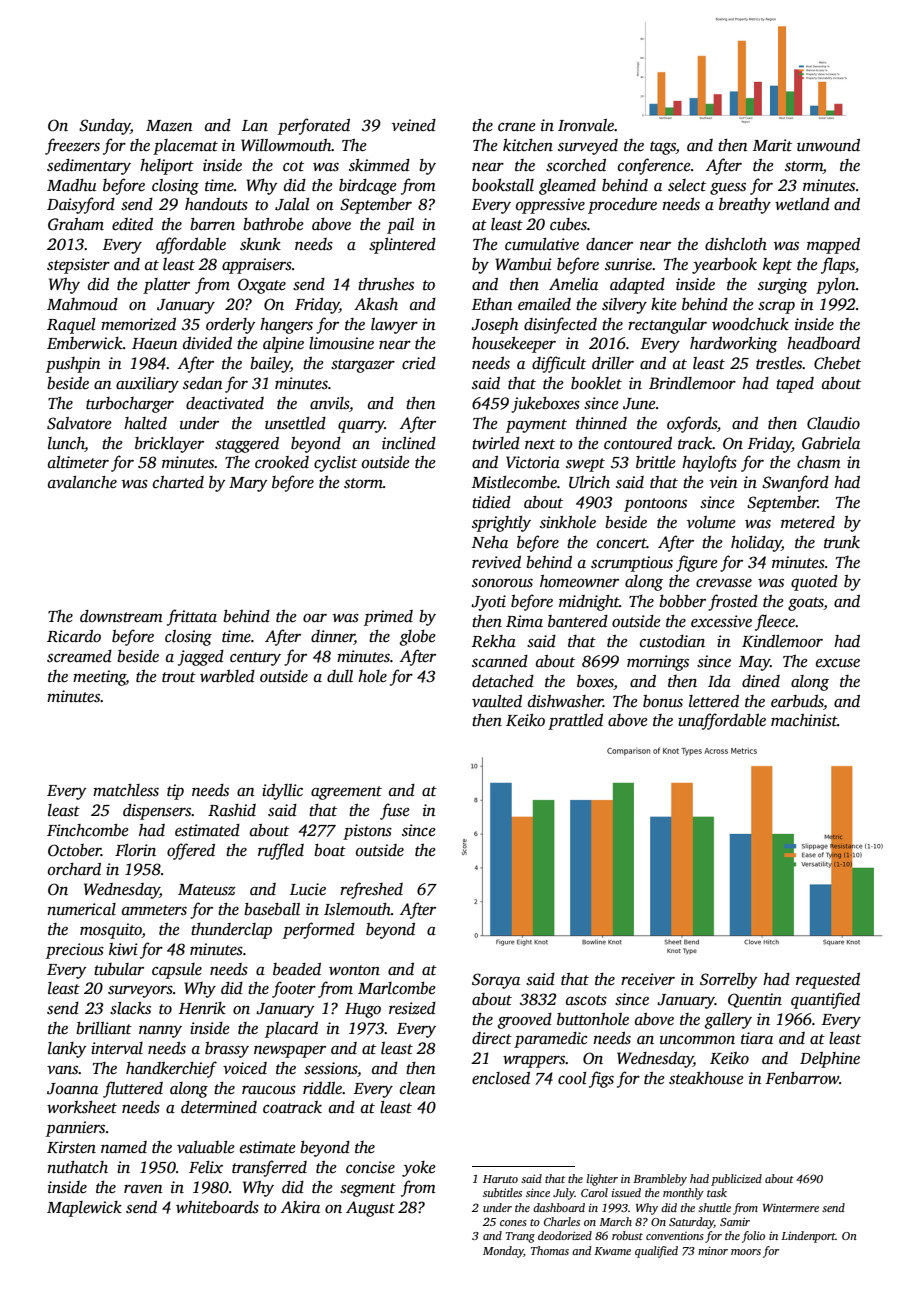  What do you see at coordinates (831, 443) in the screenshot?
I see `Gabriela` at bounding box center [831, 443].
